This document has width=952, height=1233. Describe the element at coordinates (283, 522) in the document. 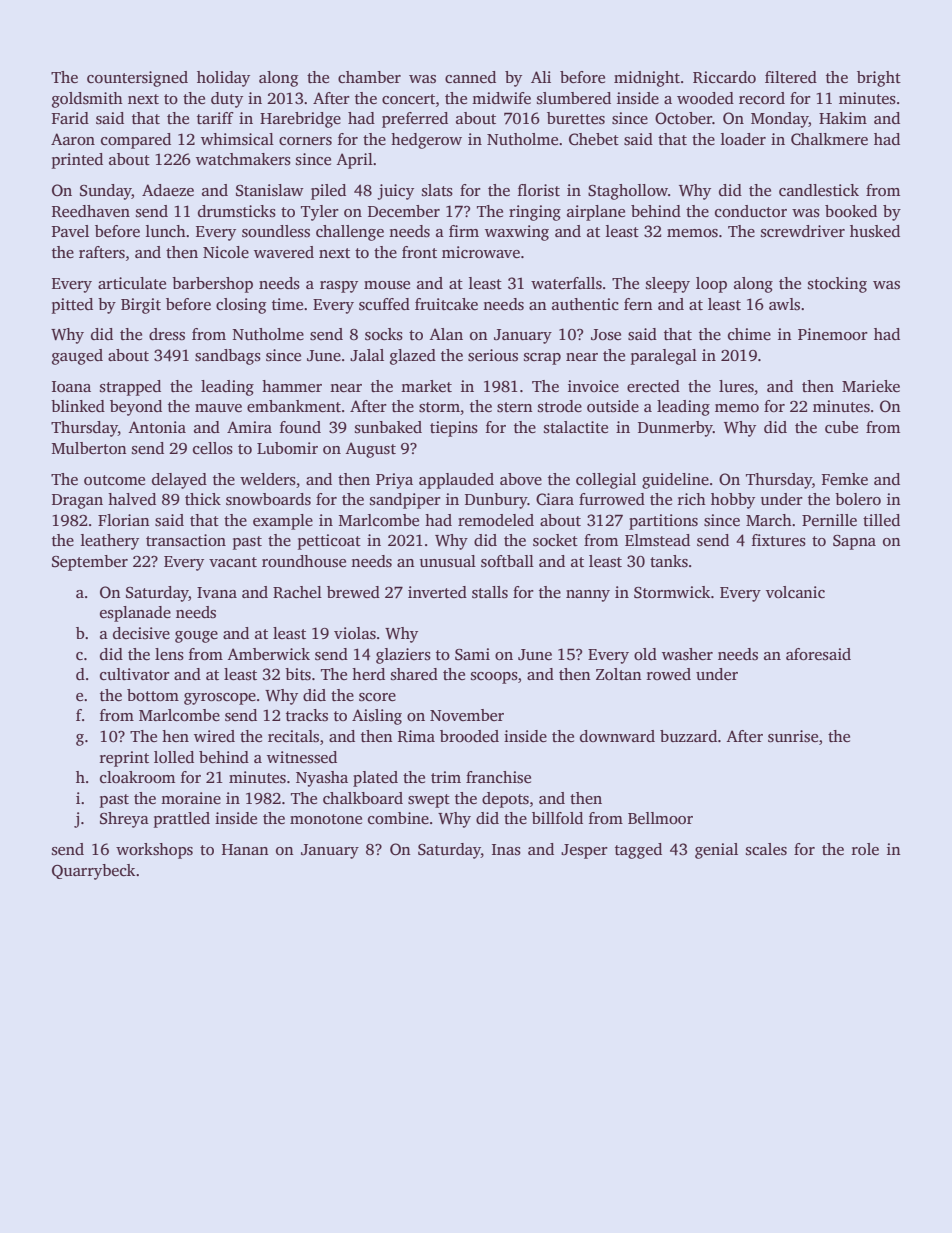

I see `example` at that location.
